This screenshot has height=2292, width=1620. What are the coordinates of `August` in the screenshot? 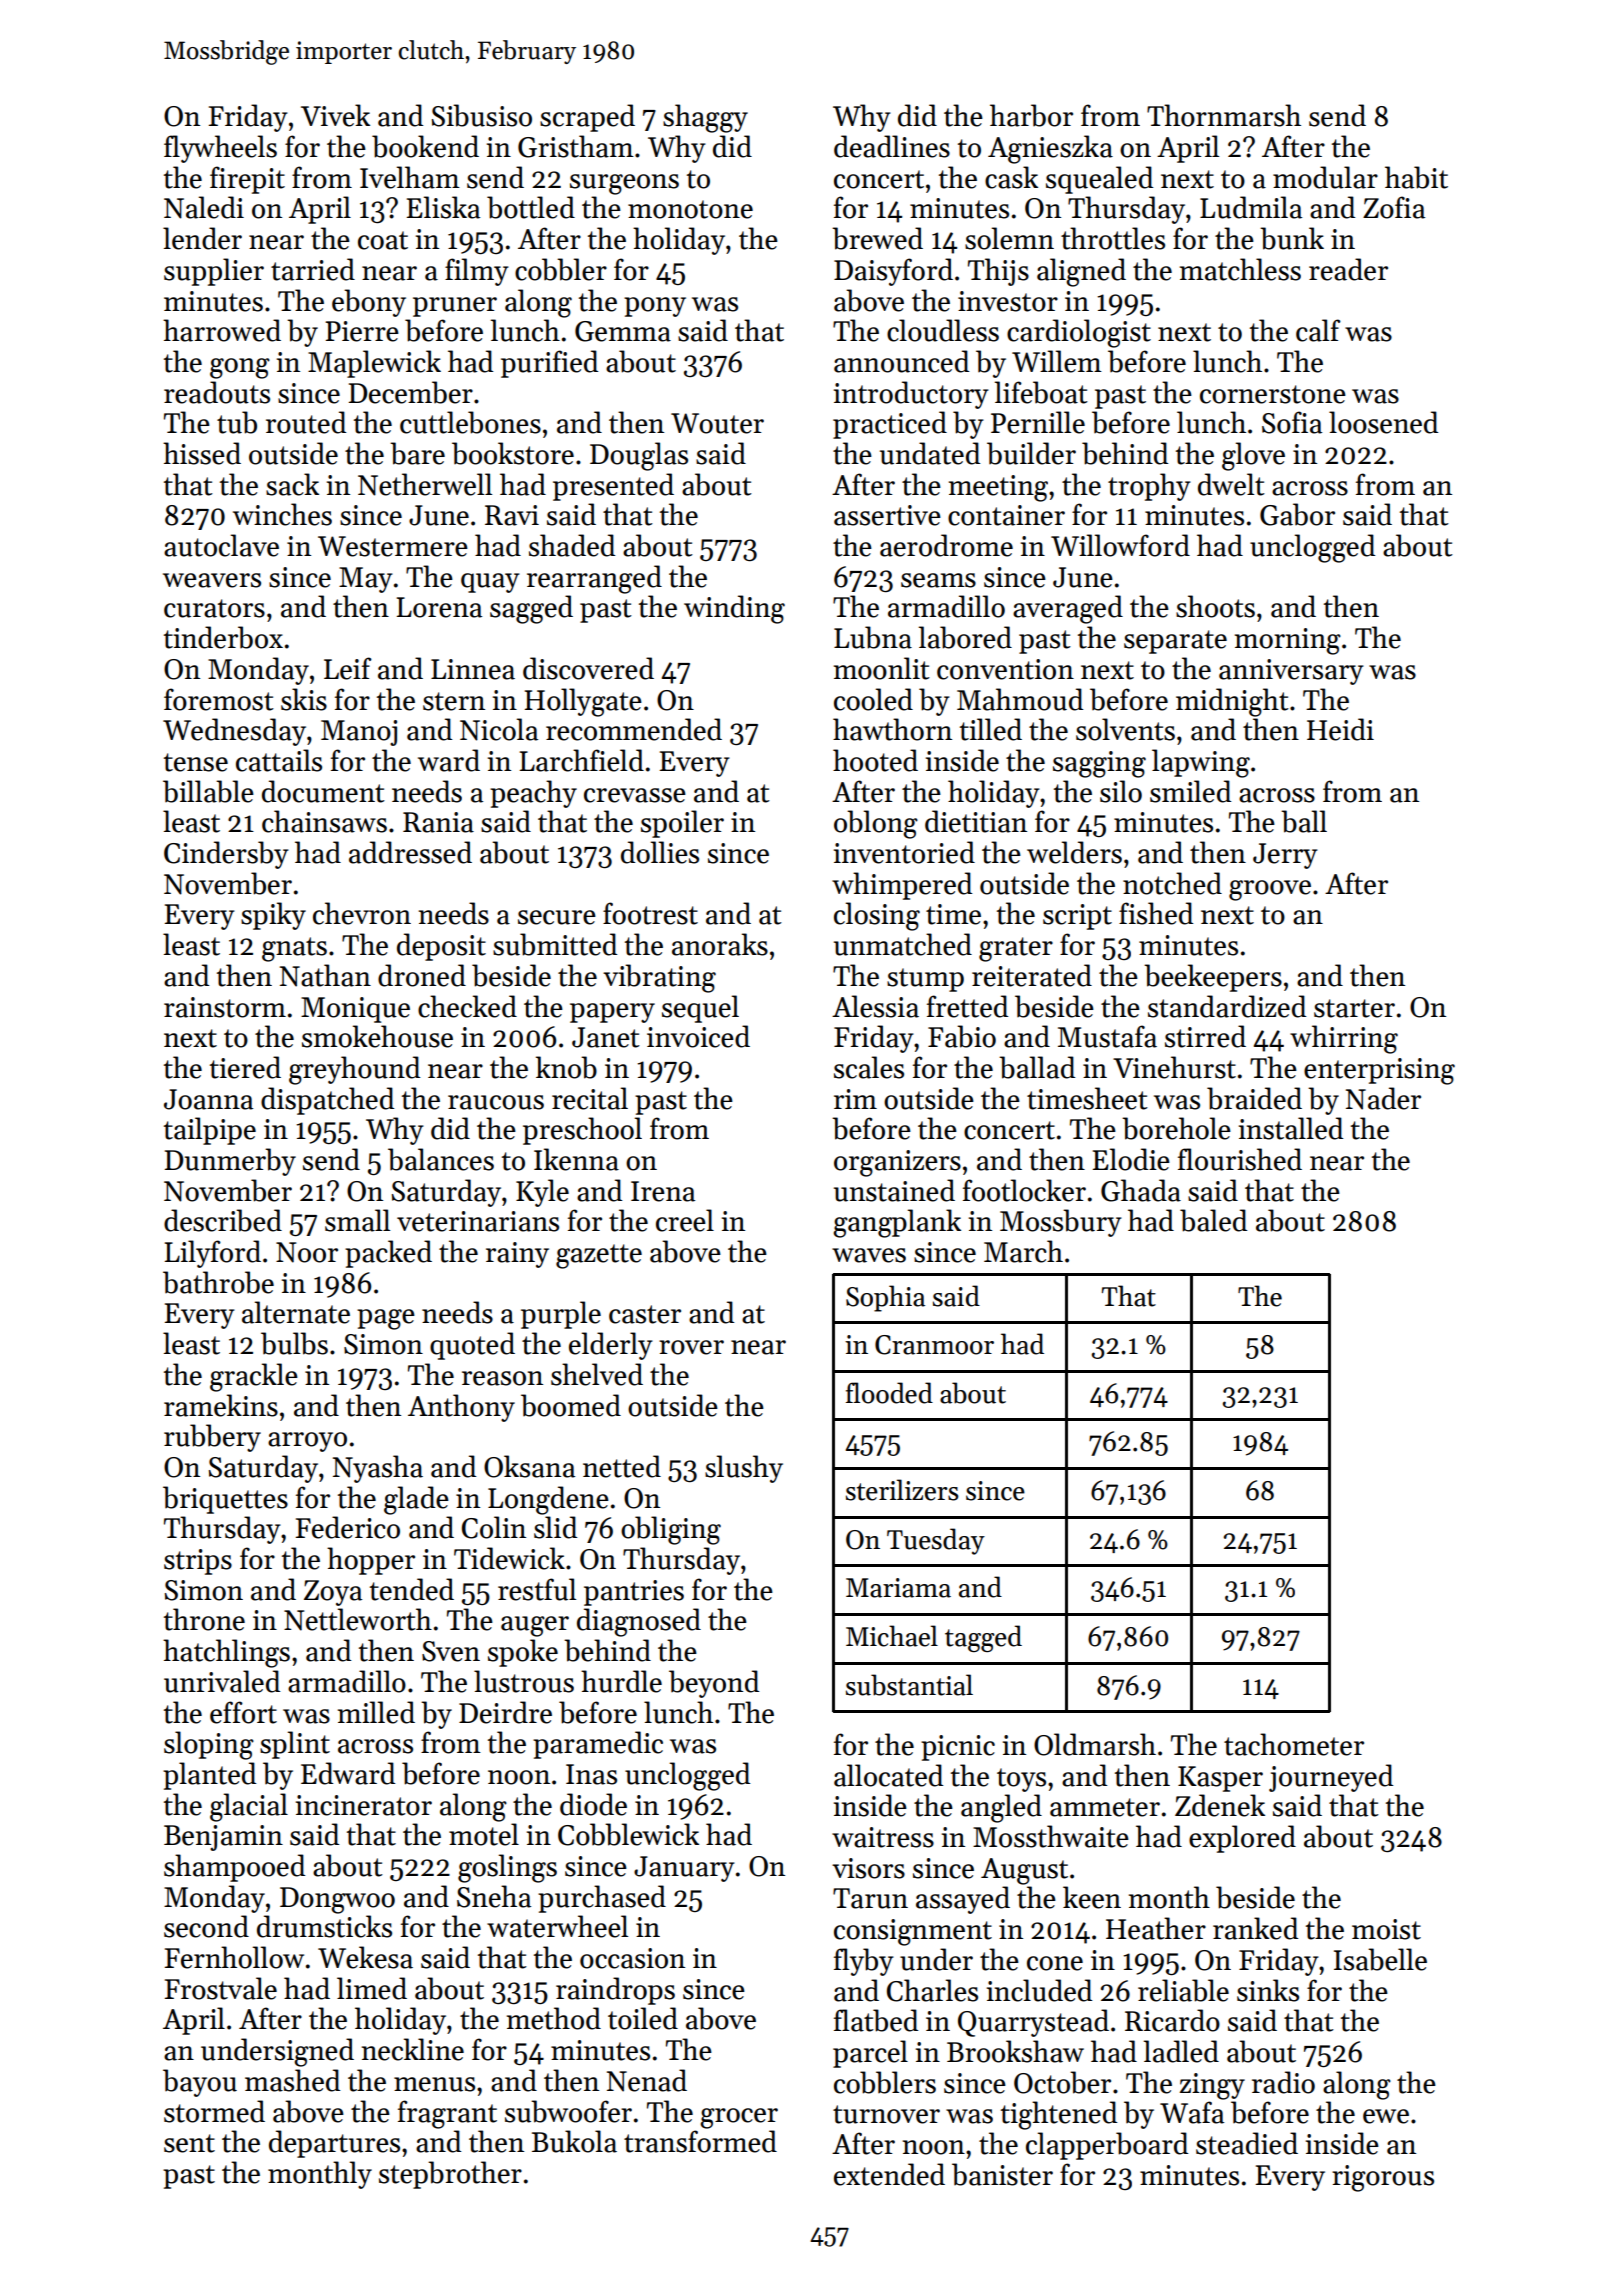 It's located at (1024, 1871).
